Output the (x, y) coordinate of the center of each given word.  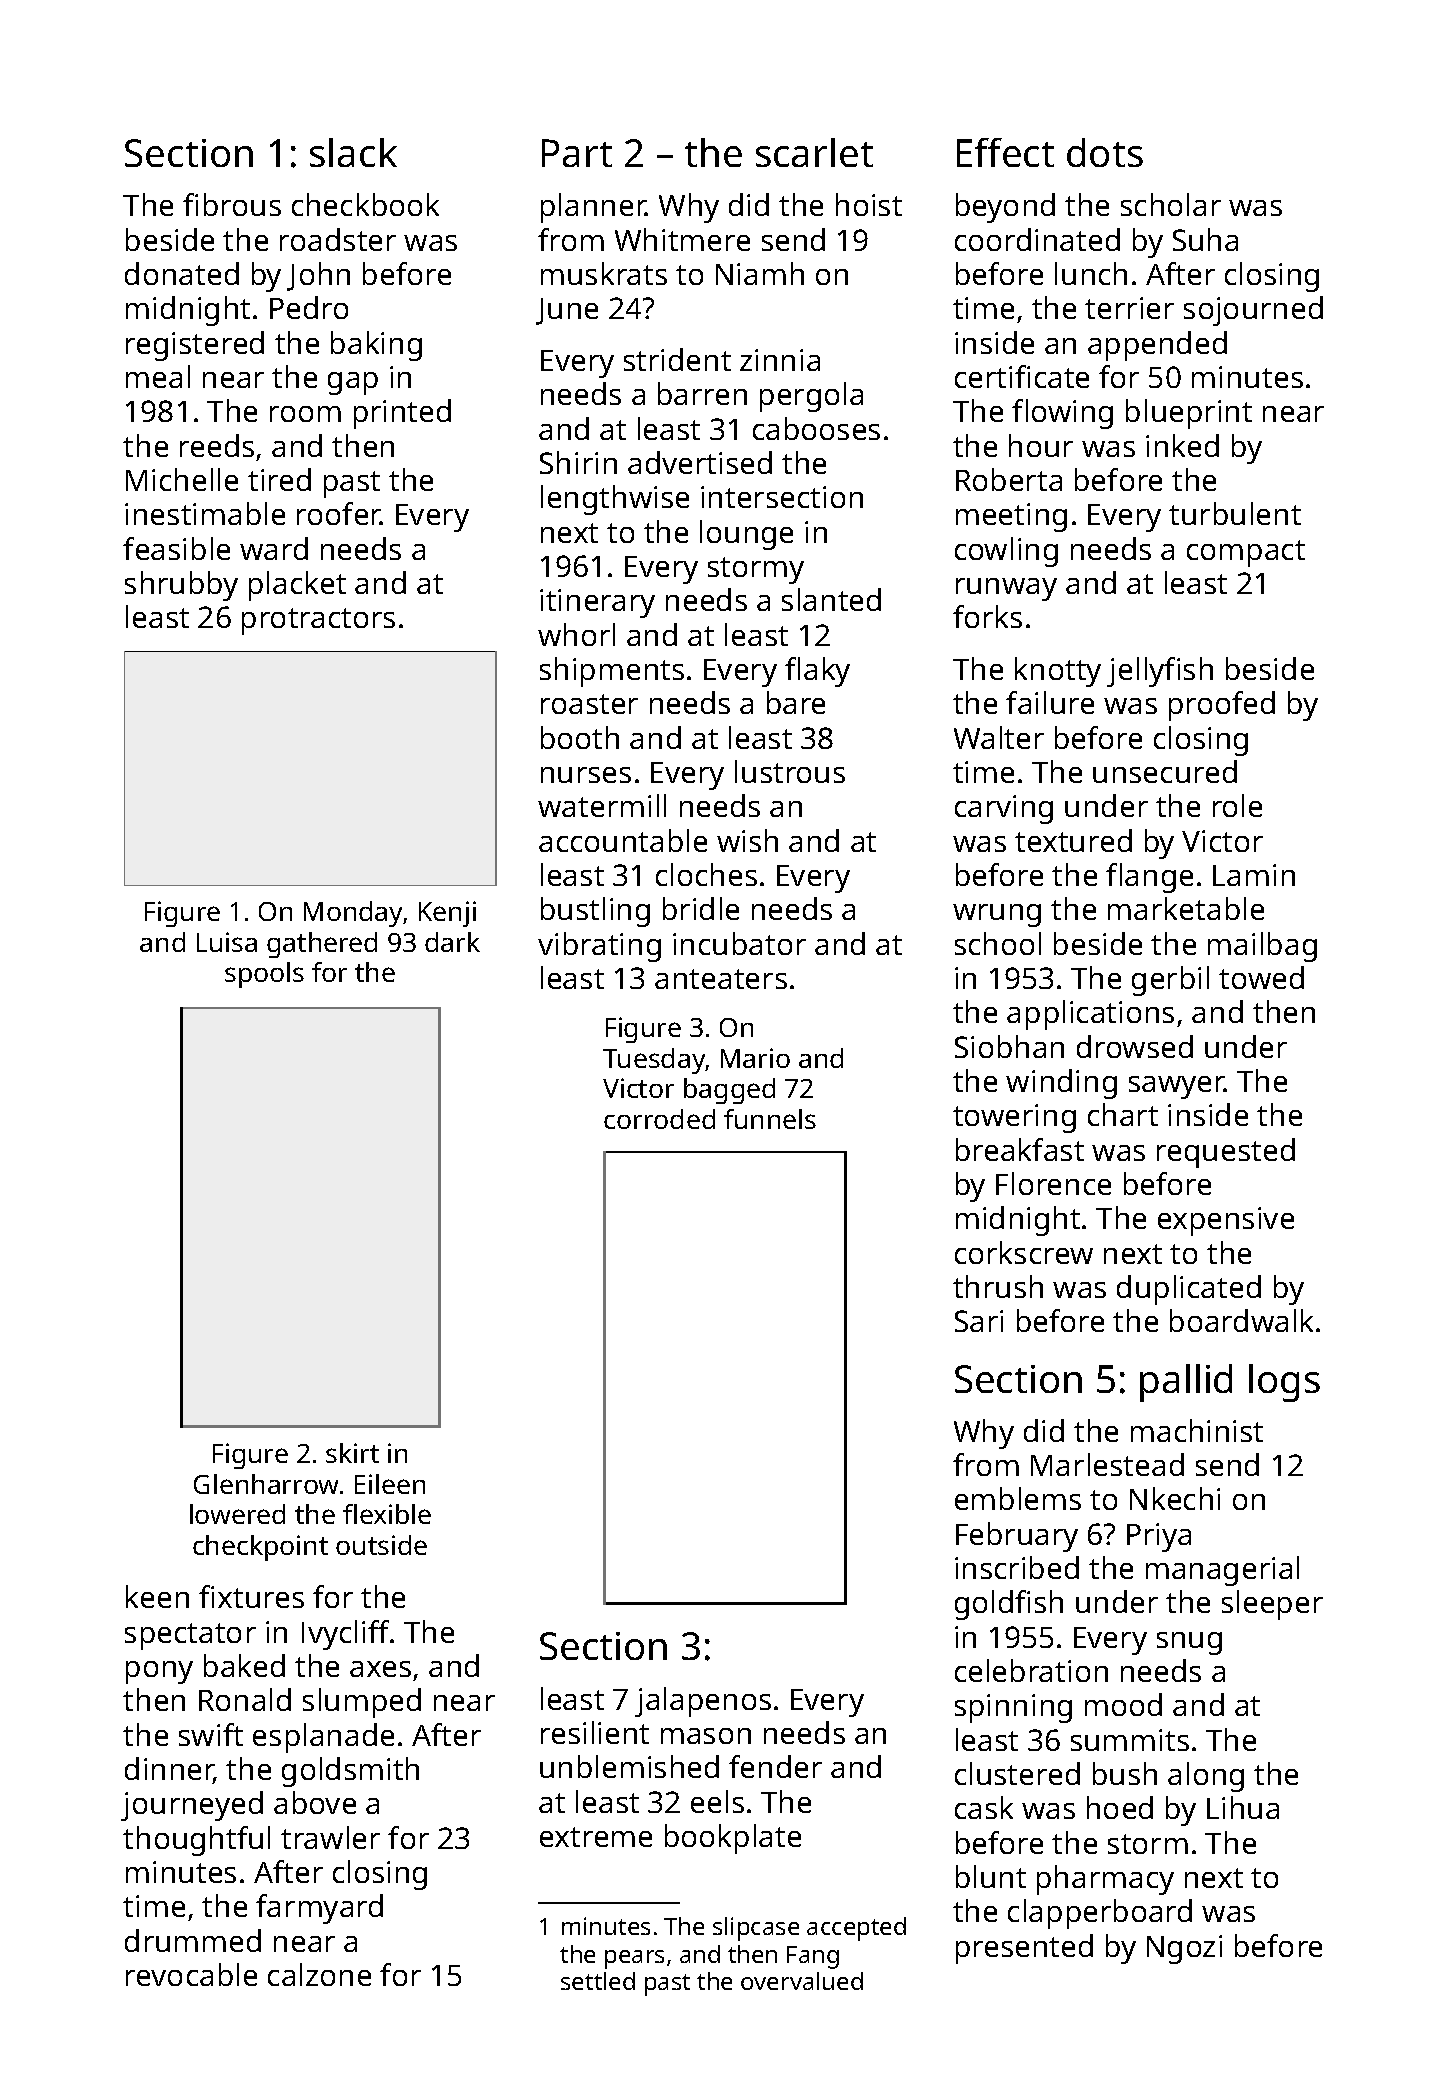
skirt (352, 1453)
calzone (319, 1974)
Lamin (1254, 875)
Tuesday (654, 1061)
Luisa (227, 942)
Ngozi (1184, 1949)
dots (1105, 152)
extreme (596, 1837)
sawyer (1177, 1087)
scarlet (814, 152)
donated (182, 273)
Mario (755, 1058)
